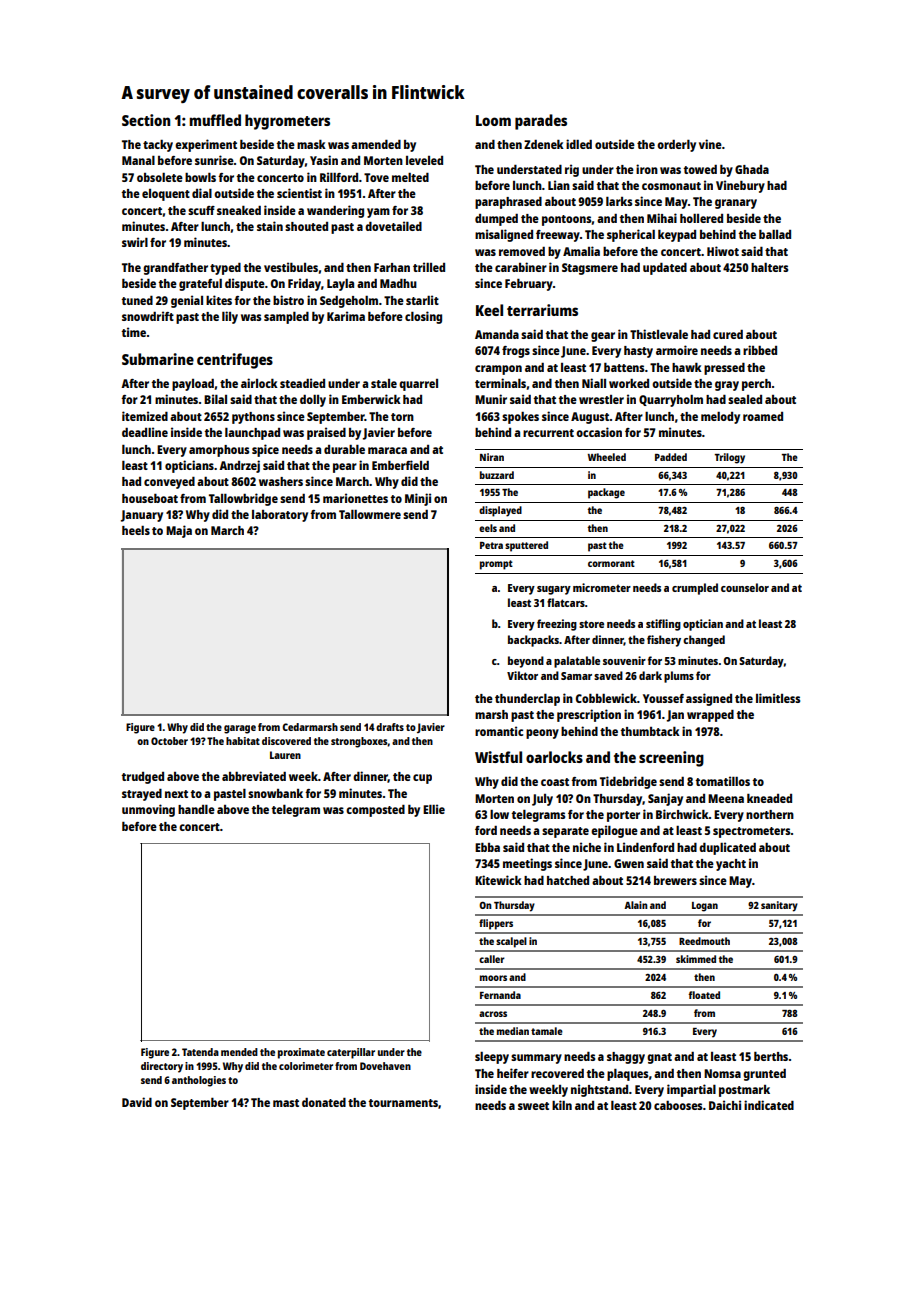 The height and width of the screenshot is (1308, 924). Describe the element at coordinates (135, 242) in the screenshot. I see `swirl` at that location.
